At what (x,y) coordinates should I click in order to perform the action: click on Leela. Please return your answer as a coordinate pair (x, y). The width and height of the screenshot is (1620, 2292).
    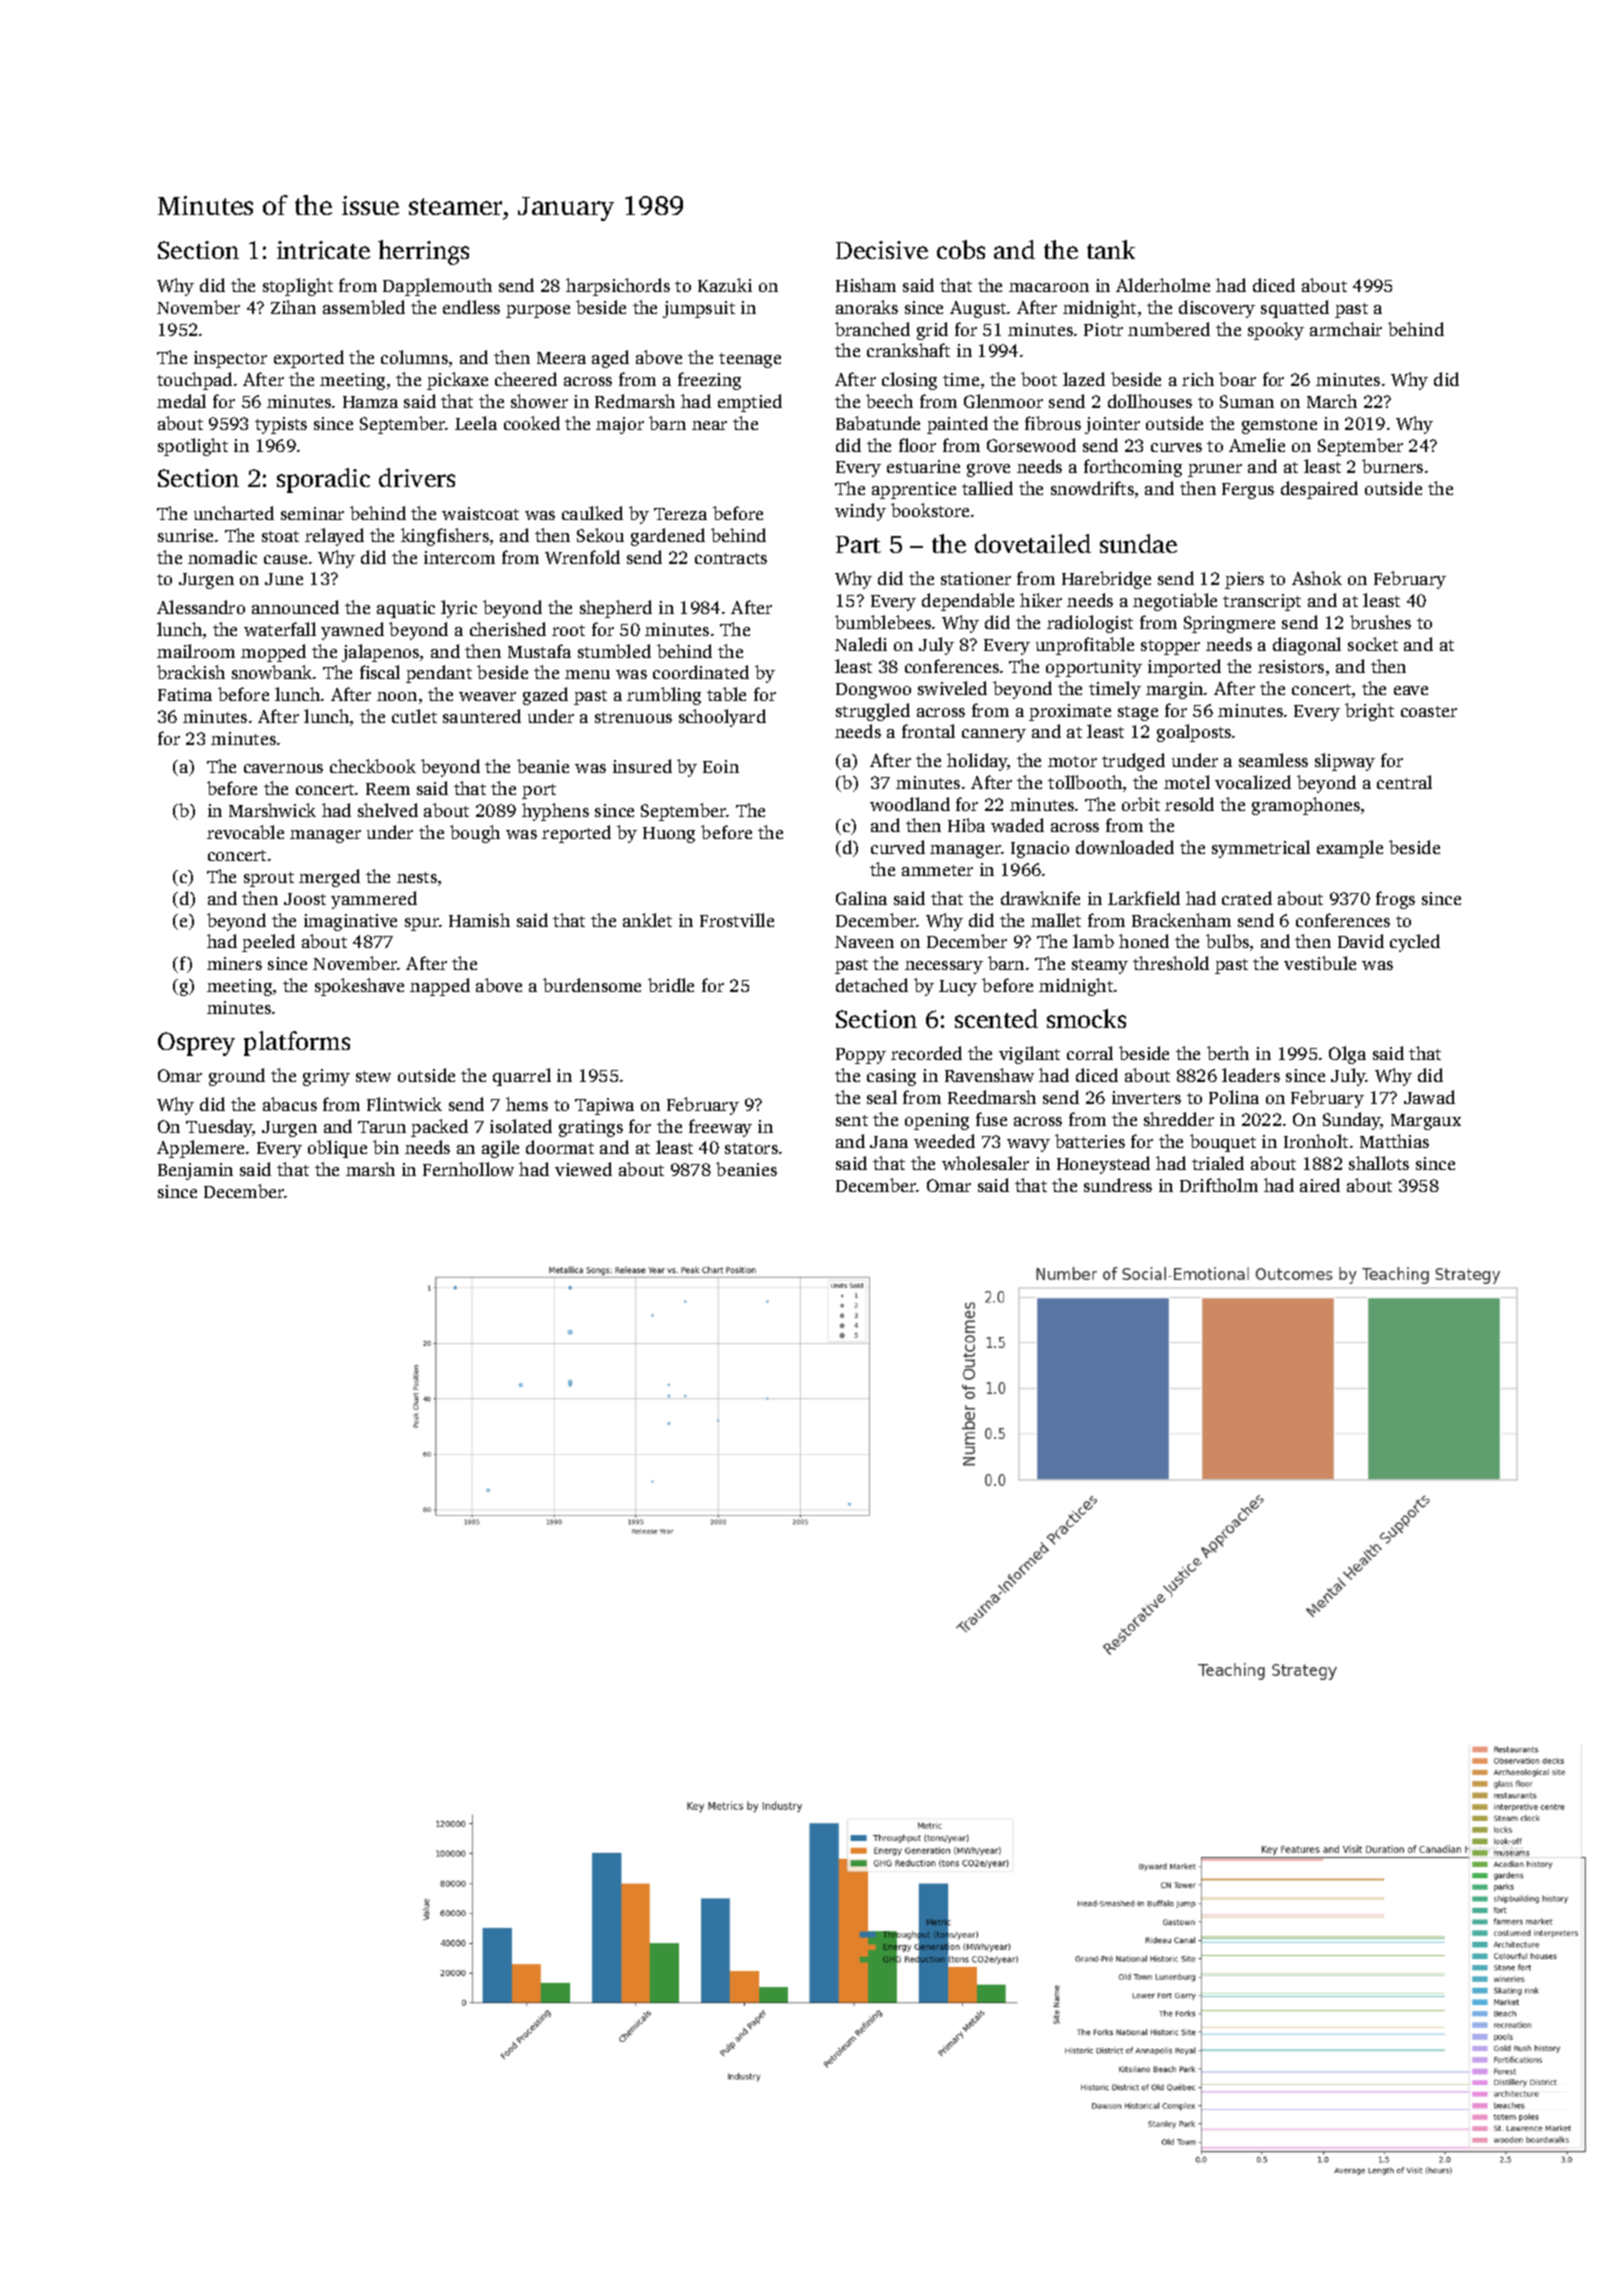
    Looking at the image, I should click on (476, 423).
